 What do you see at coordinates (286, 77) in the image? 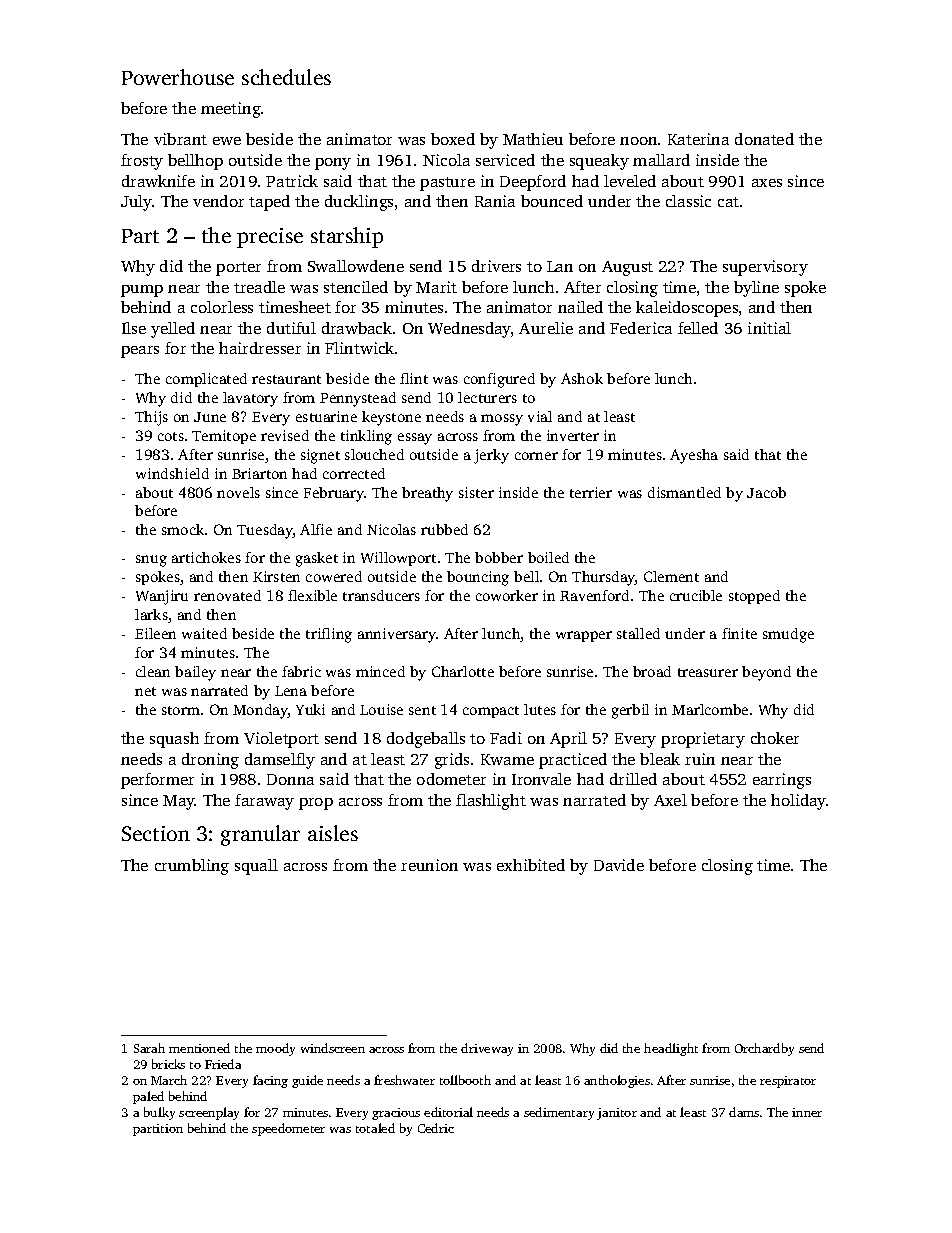
I see `schedules` at bounding box center [286, 77].
